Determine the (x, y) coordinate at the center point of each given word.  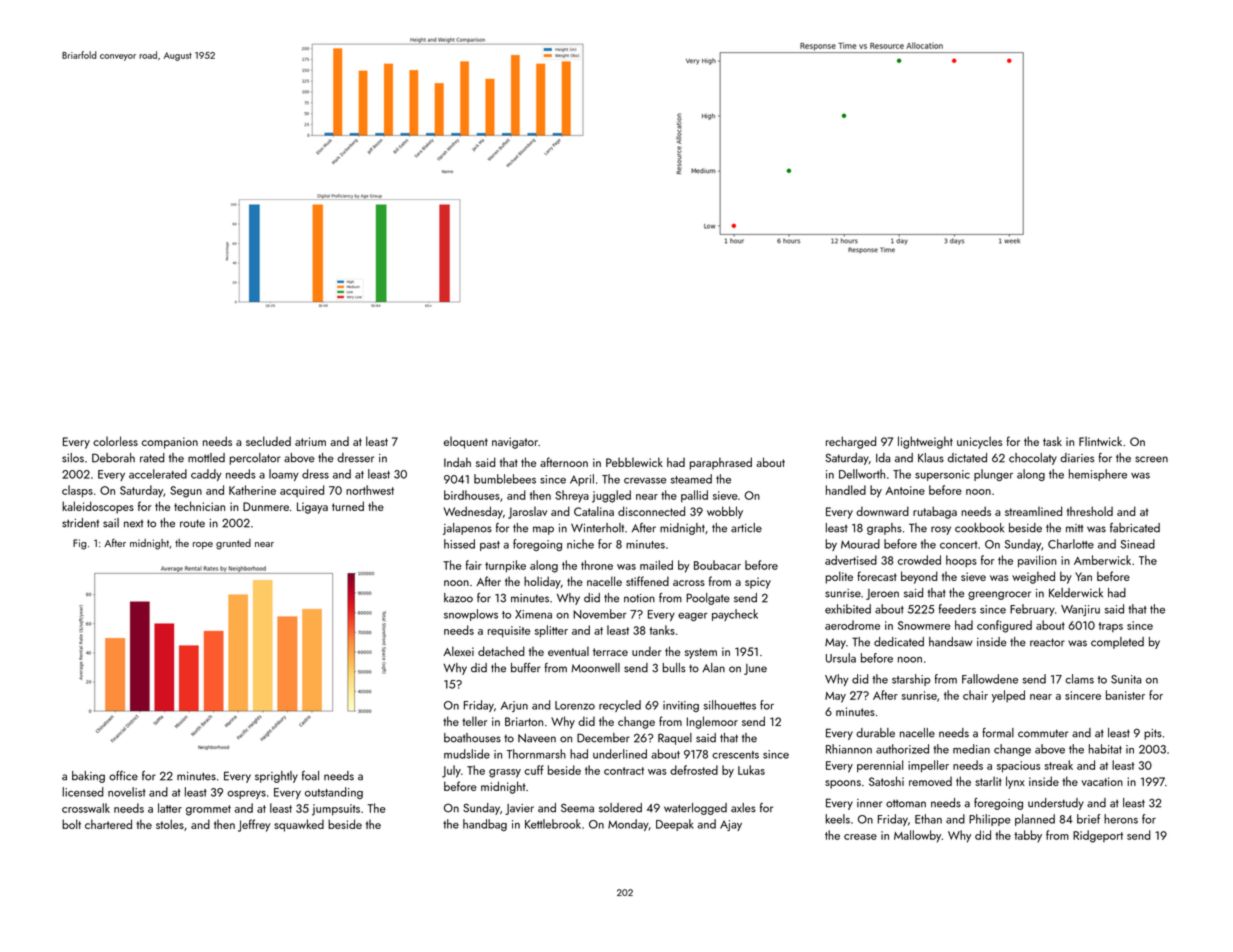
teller (474, 721)
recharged (851, 442)
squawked (299, 825)
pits (1153, 734)
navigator (515, 443)
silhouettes (730, 705)
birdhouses (472, 495)
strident (80, 523)
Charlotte (1071, 544)
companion (170, 443)
